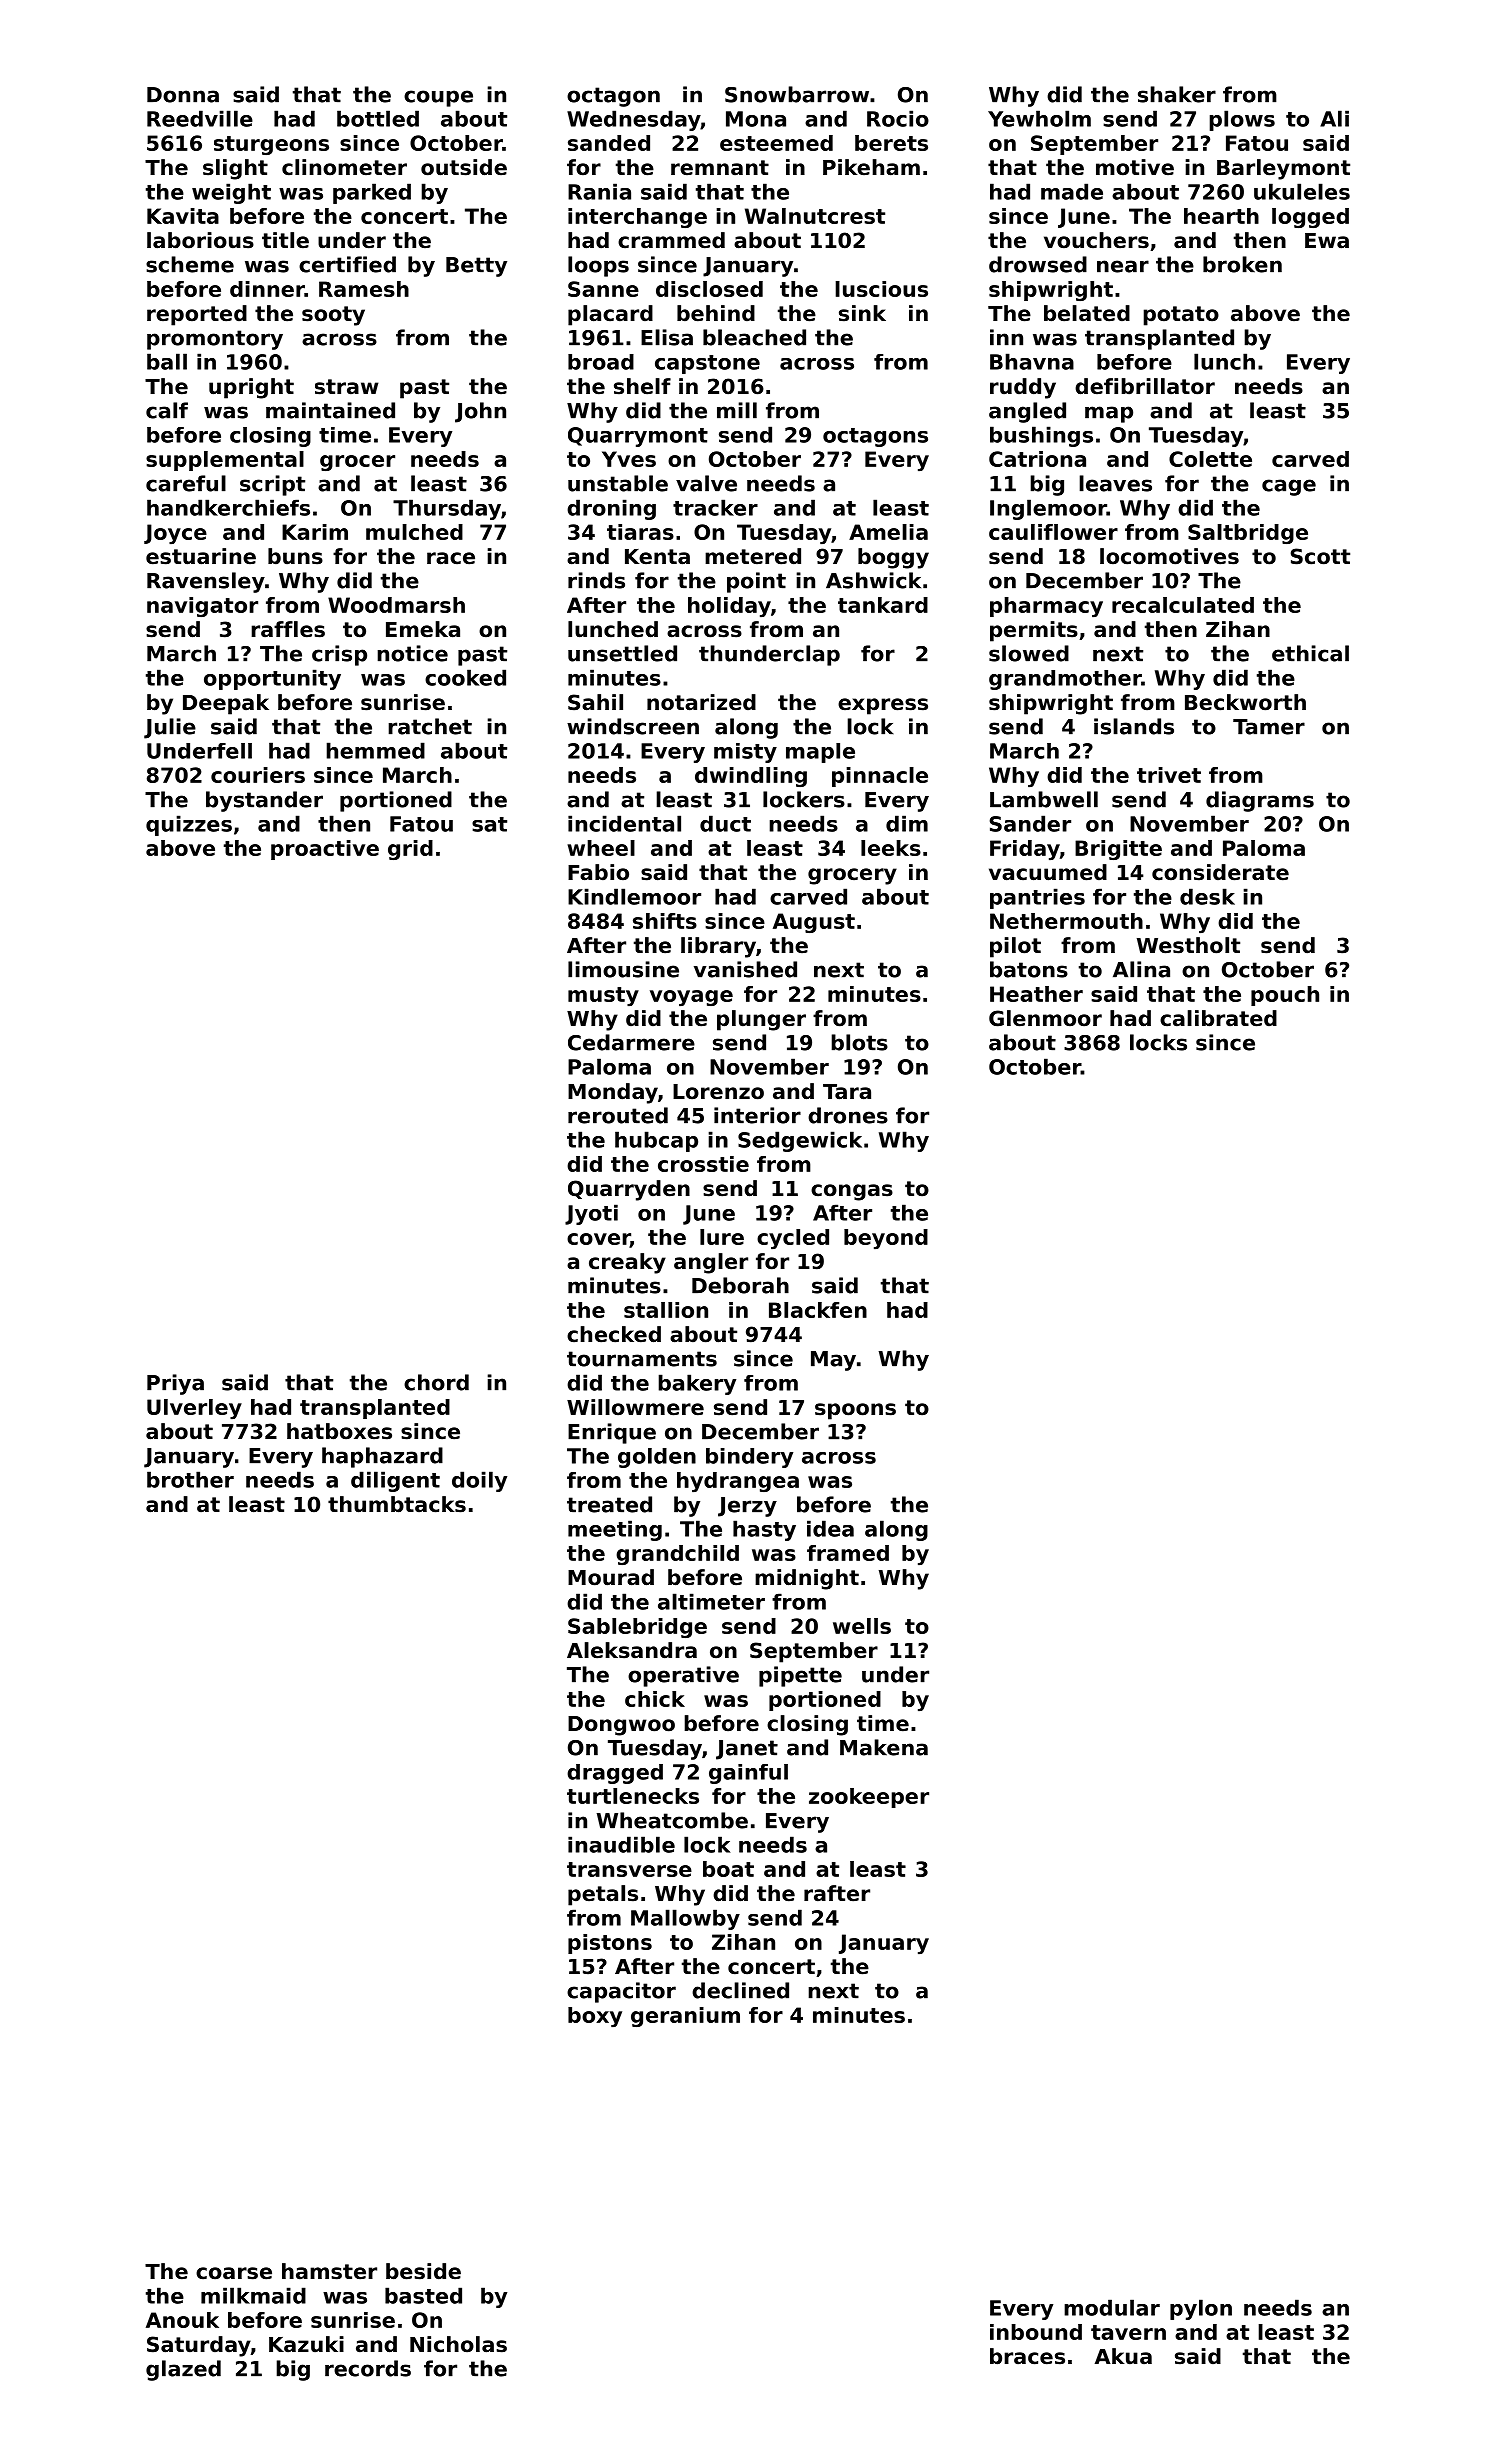  Describe the element at coordinates (884, 1747) in the screenshot. I see `Makena` at that location.
